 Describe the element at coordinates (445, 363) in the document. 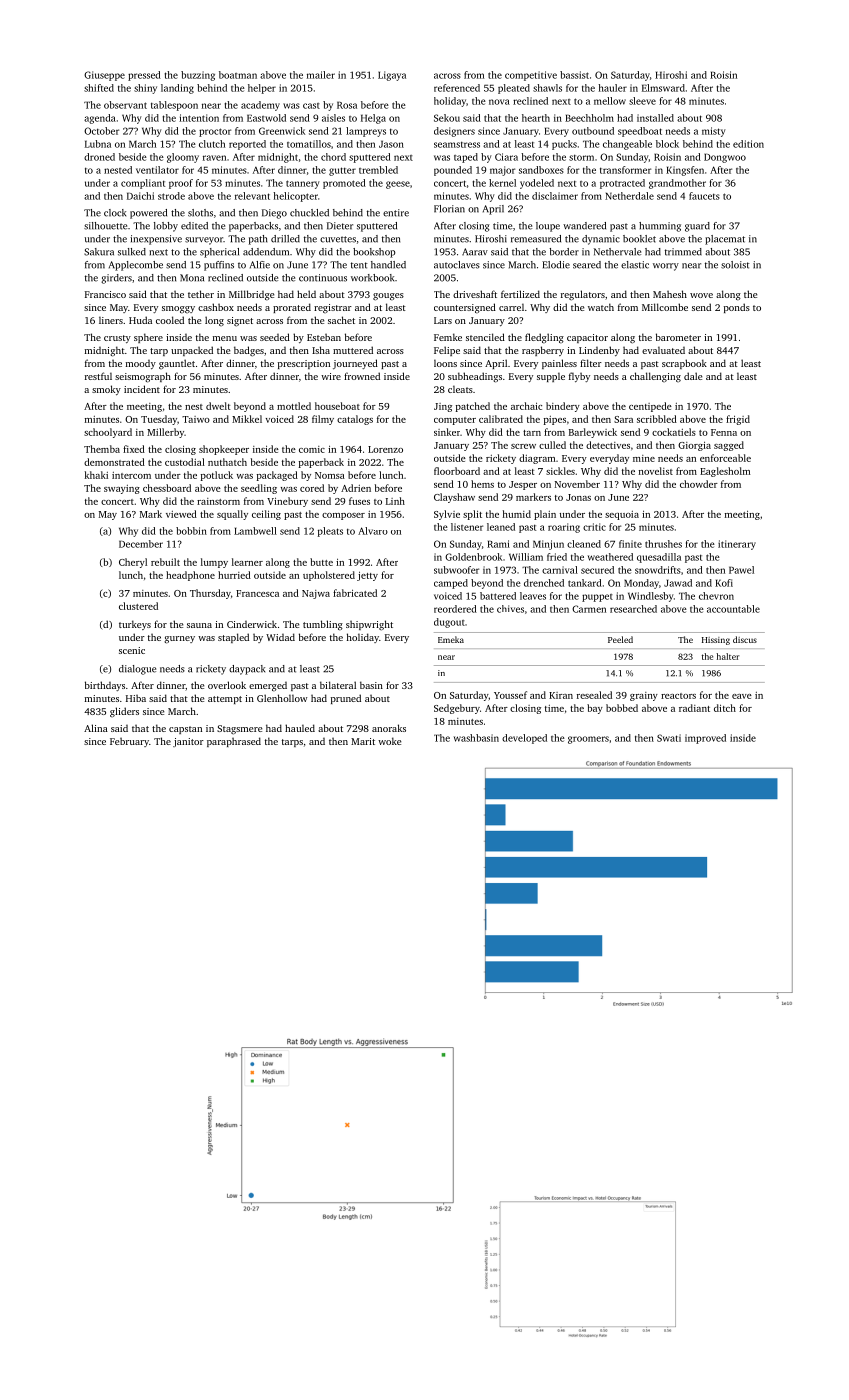

I see `loons` at that location.
